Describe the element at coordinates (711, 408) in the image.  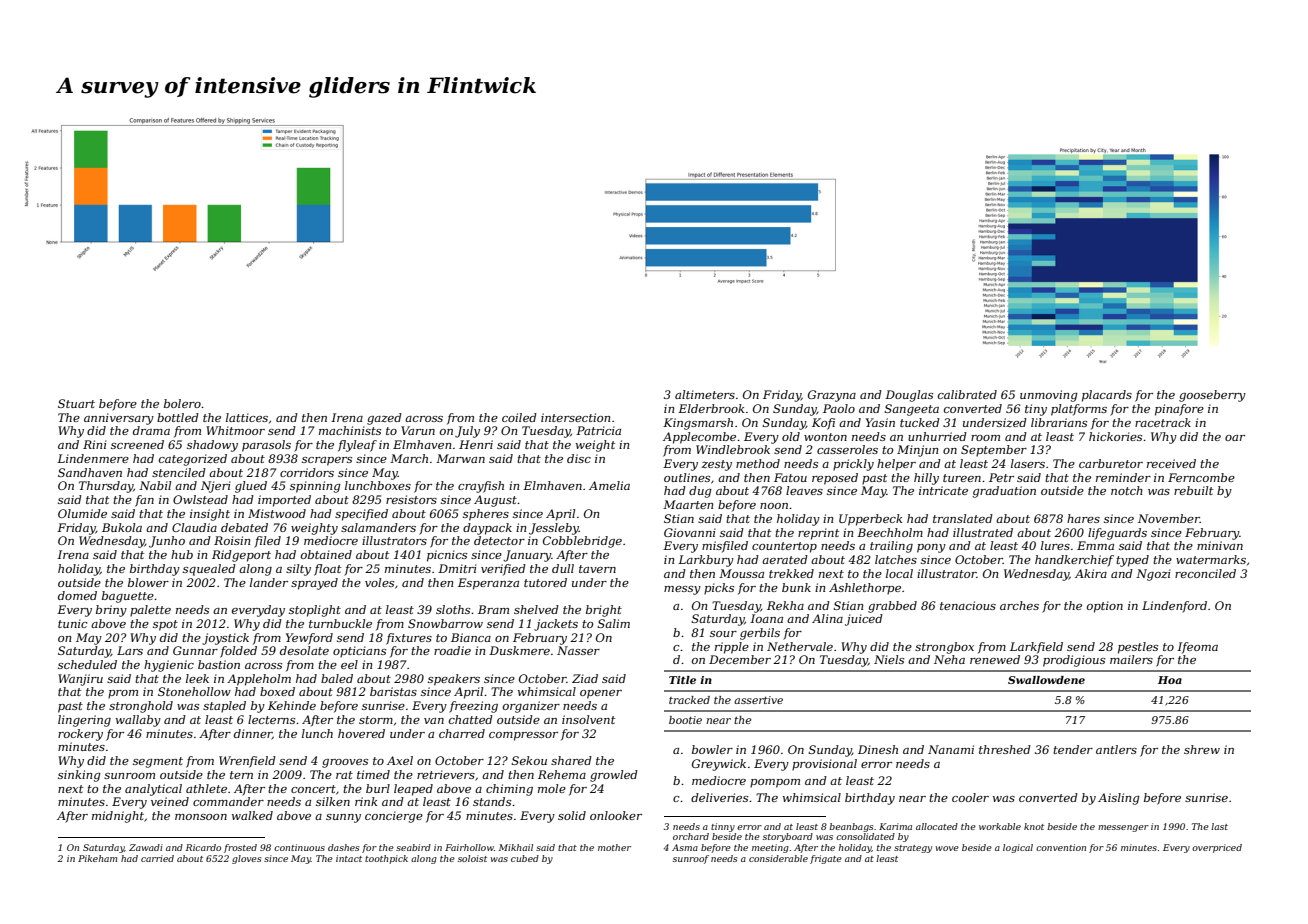
I see `Elderbrook` at that location.
